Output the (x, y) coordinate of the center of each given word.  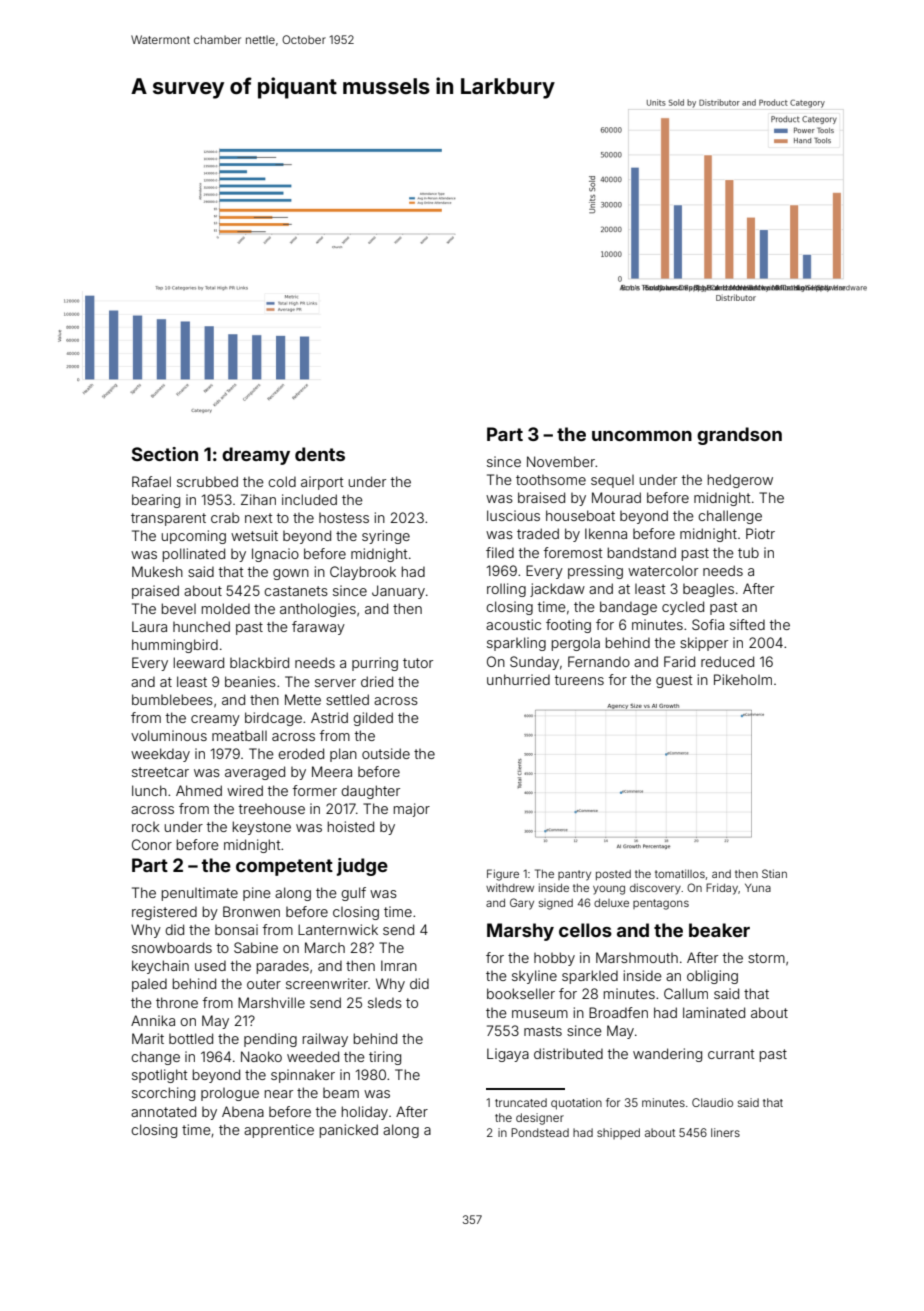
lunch (149, 790)
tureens (579, 680)
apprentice (279, 1131)
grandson (739, 436)
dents (320, 454)
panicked (349, 1131)
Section (164, 454)
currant (731, 1054)
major (412, 810)
